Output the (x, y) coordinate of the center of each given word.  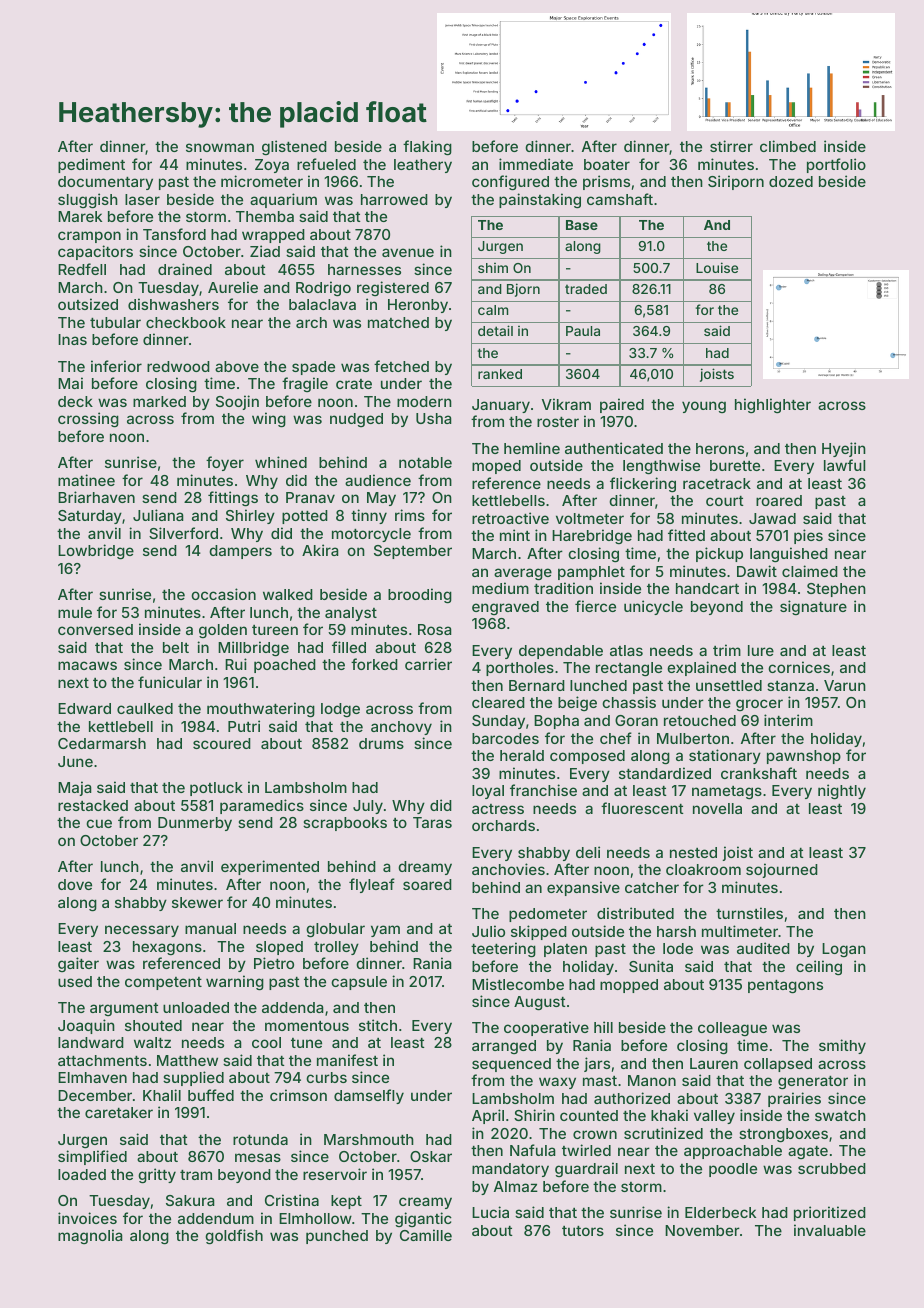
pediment (91, 165)
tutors (583, 1231)
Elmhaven (92, 1077)
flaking (427, 148)
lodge (340, 710)
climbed (788, 146)
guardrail (586, 1169)
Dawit (757, 571)
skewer (197, 902)
